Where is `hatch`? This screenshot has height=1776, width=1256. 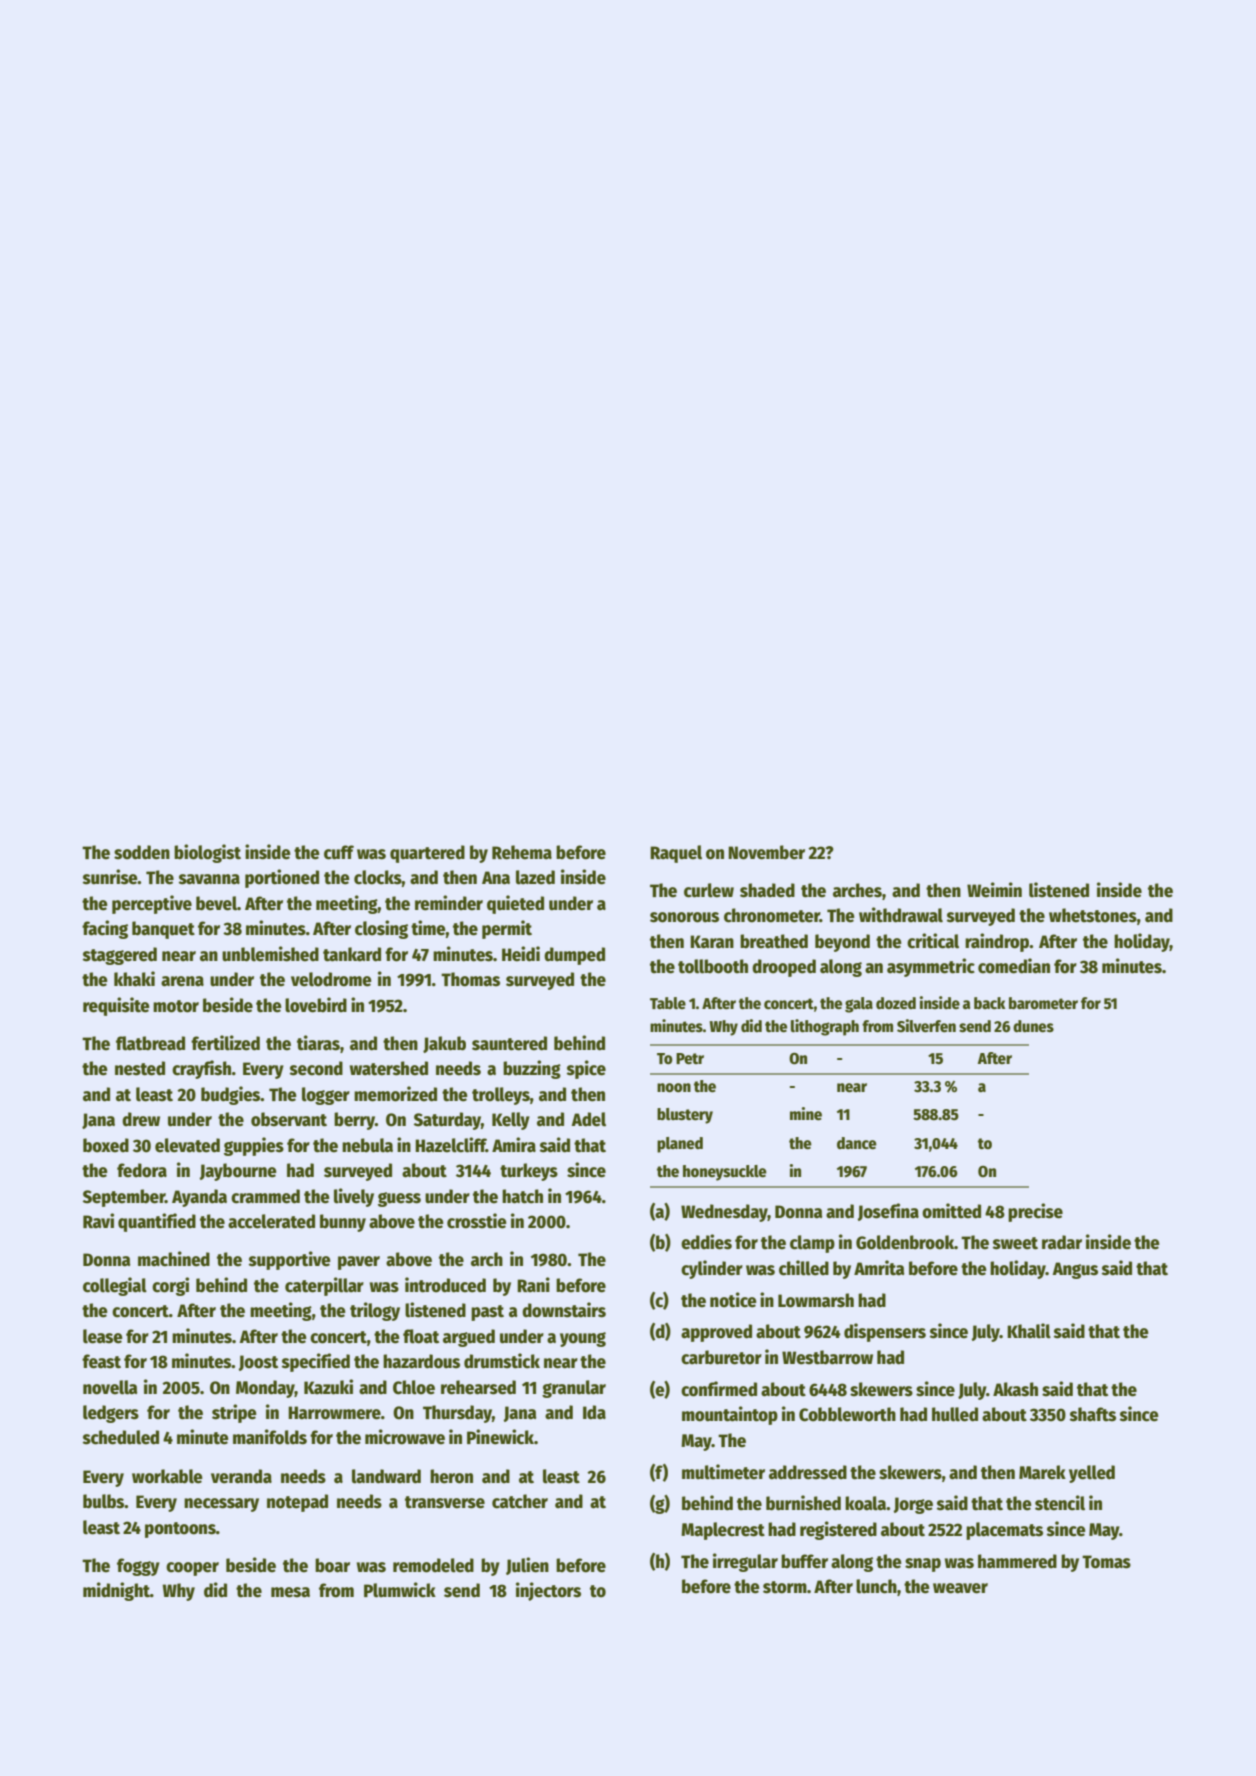
hatch is located at coordinates (522, 1196).
